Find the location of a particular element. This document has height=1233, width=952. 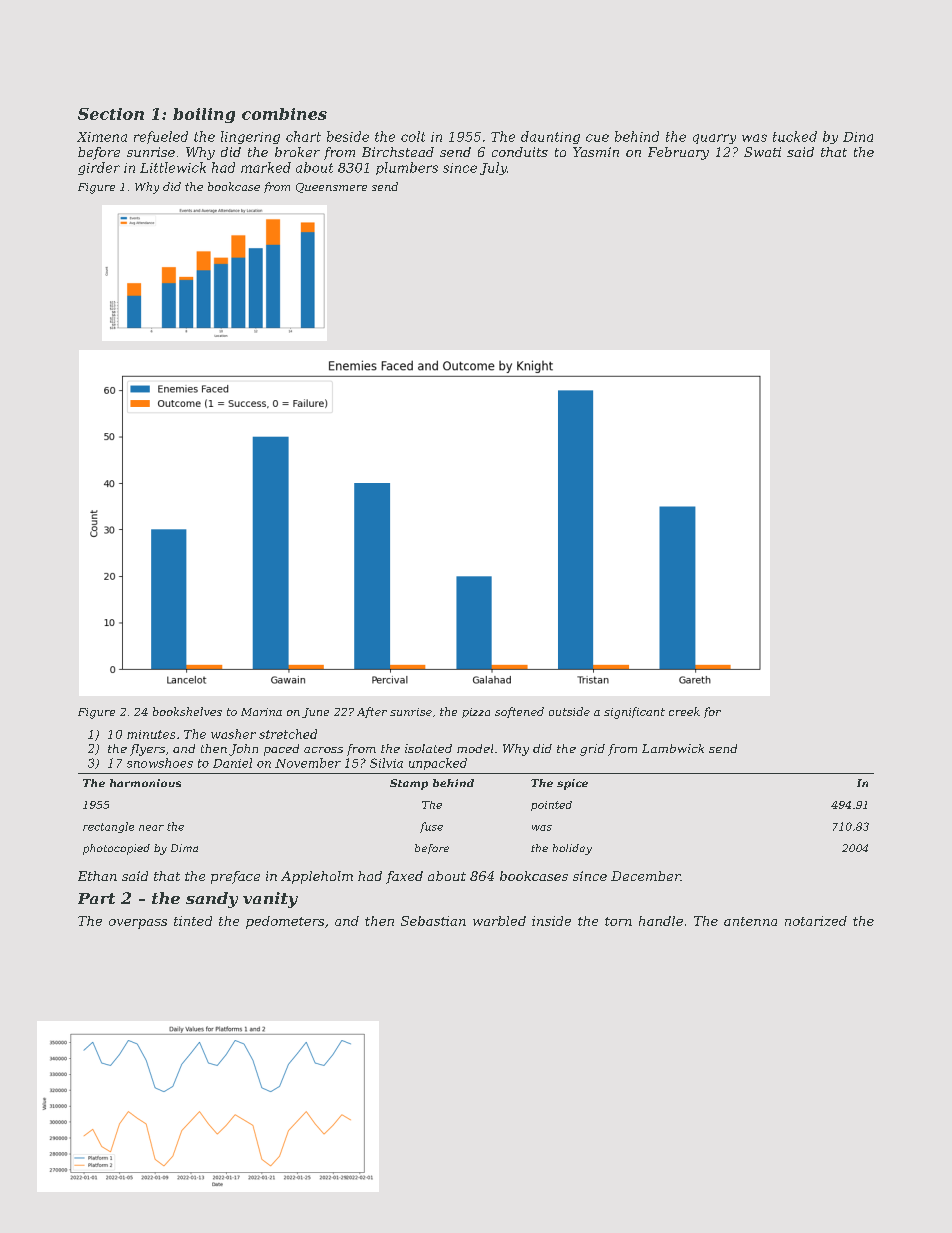

Sebastian is located at coordinates (433, 921).
